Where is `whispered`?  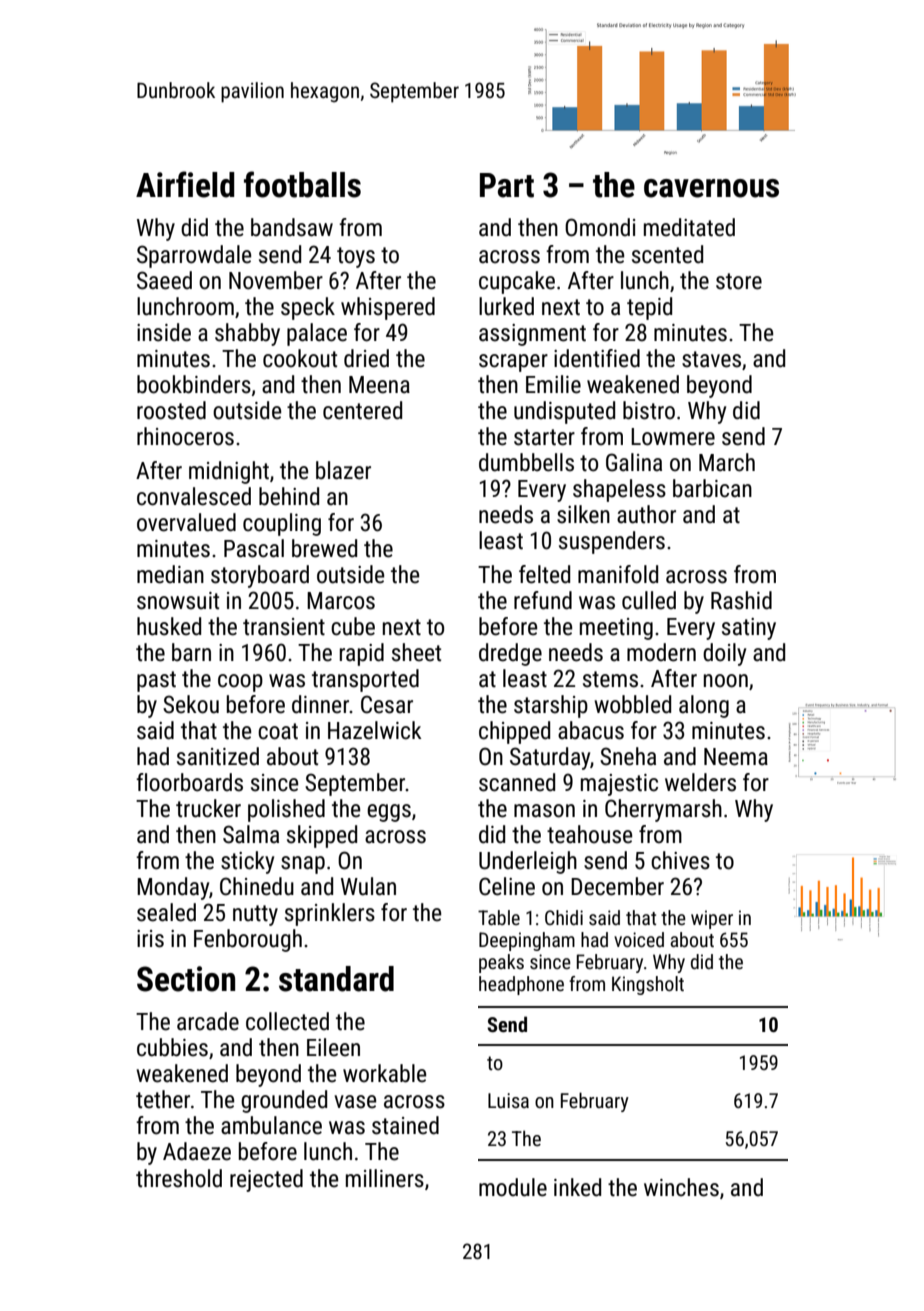
whispered is located at coordinates (388, 308).
